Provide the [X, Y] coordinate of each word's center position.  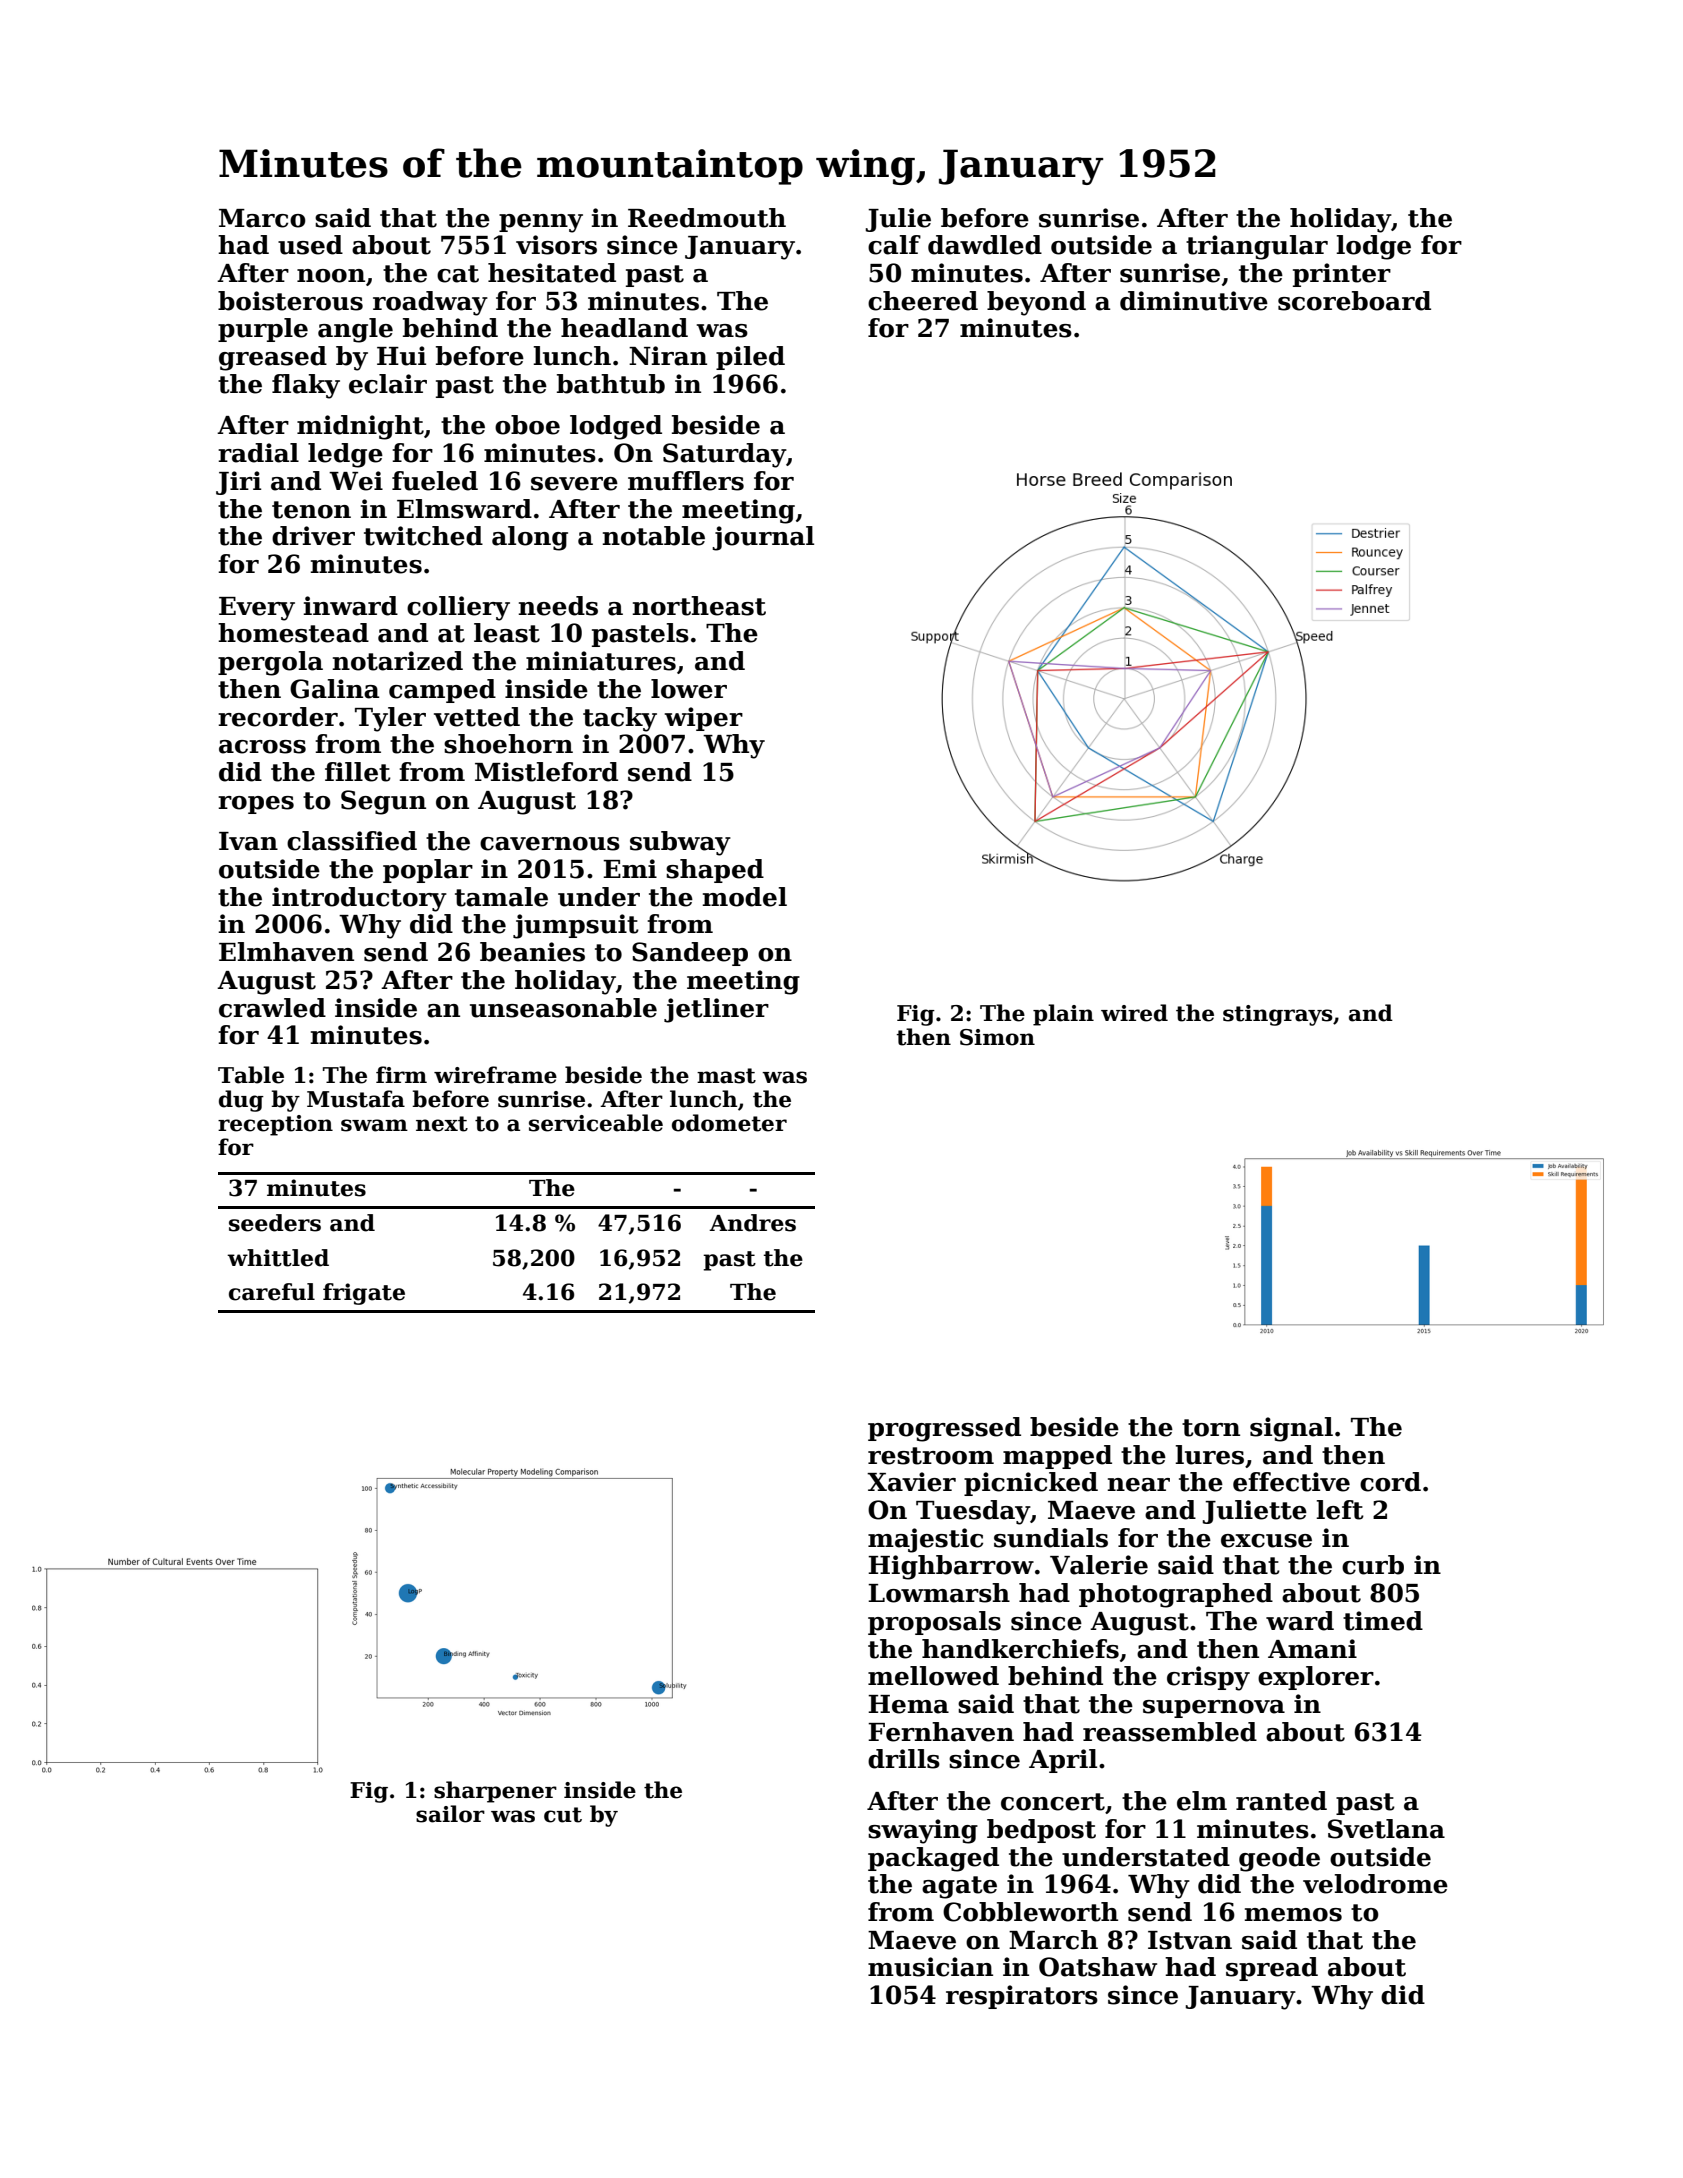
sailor [450, 1814]
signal [1291, 1429]
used [310, 245]
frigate [364, 1294]
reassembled [1170, 1732]
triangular [1257, 247]
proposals [934, 1623]
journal [763, 538]
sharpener [495, 1792]
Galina [334, 689]
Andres [752, 1223]
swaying [923, 1831]
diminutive [1194, 301]
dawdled [985, 245]
